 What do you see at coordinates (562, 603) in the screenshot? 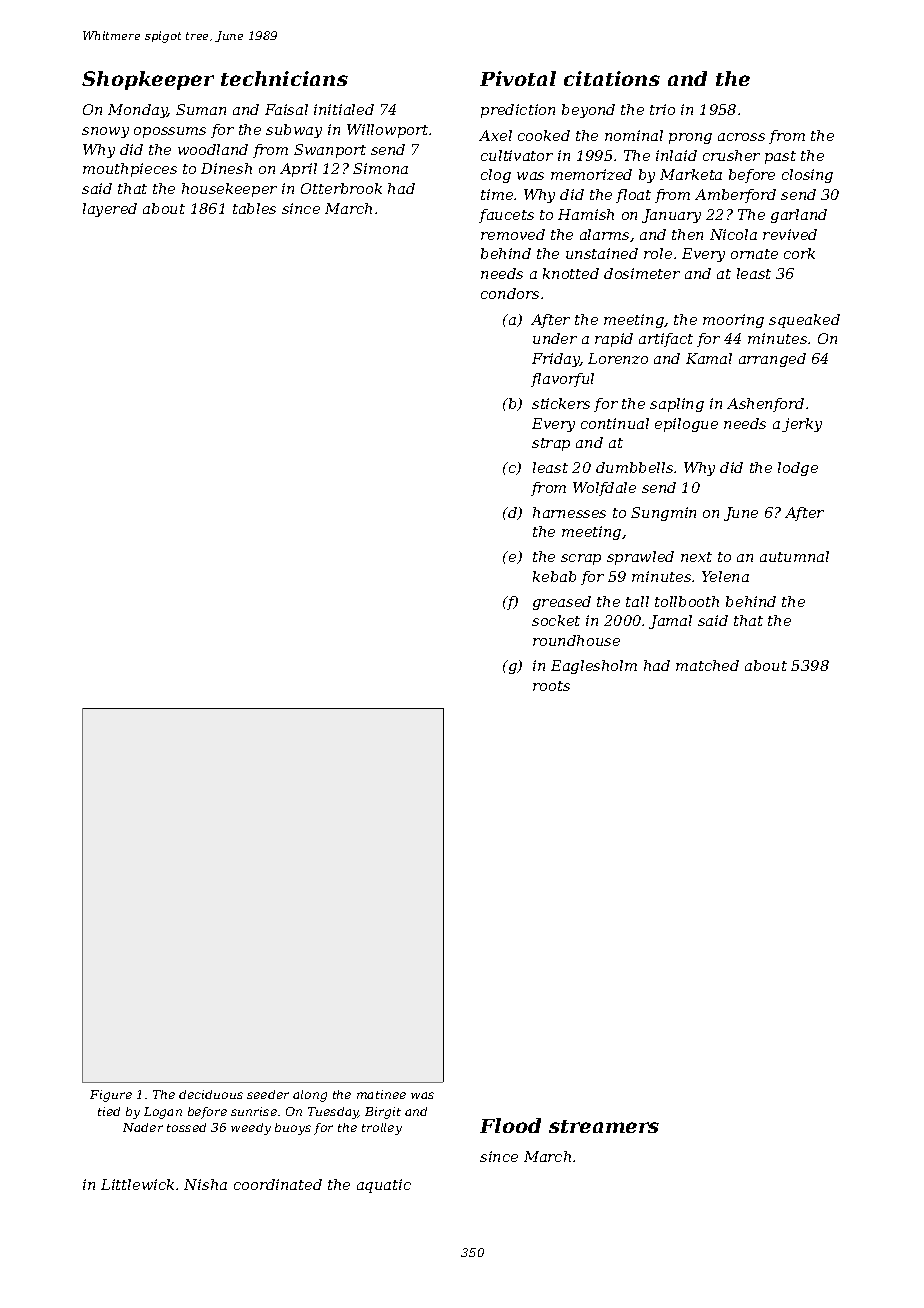
I see `greased` at bounding box center [562, 603].
